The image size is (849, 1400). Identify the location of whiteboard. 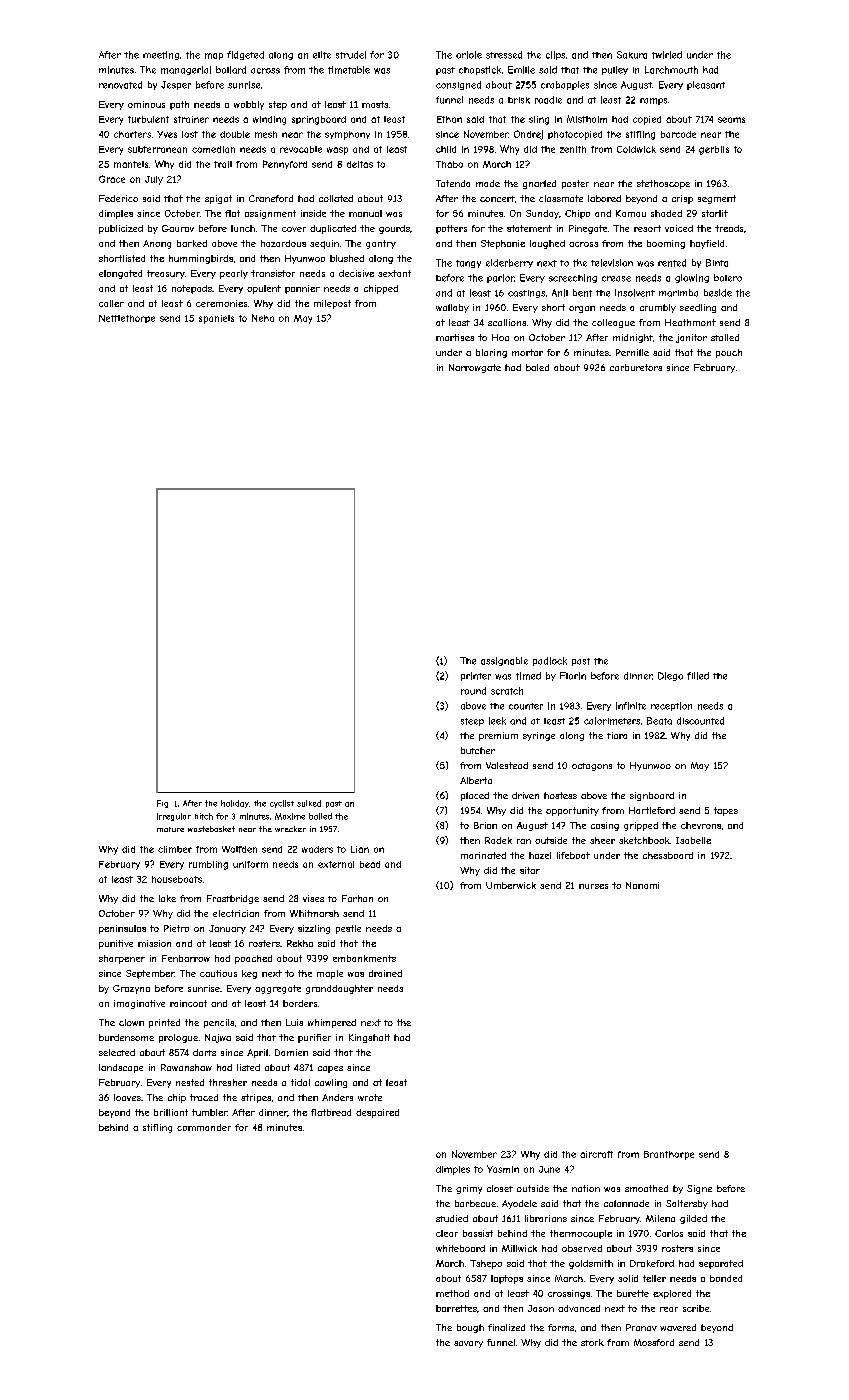
(460, 1248).
